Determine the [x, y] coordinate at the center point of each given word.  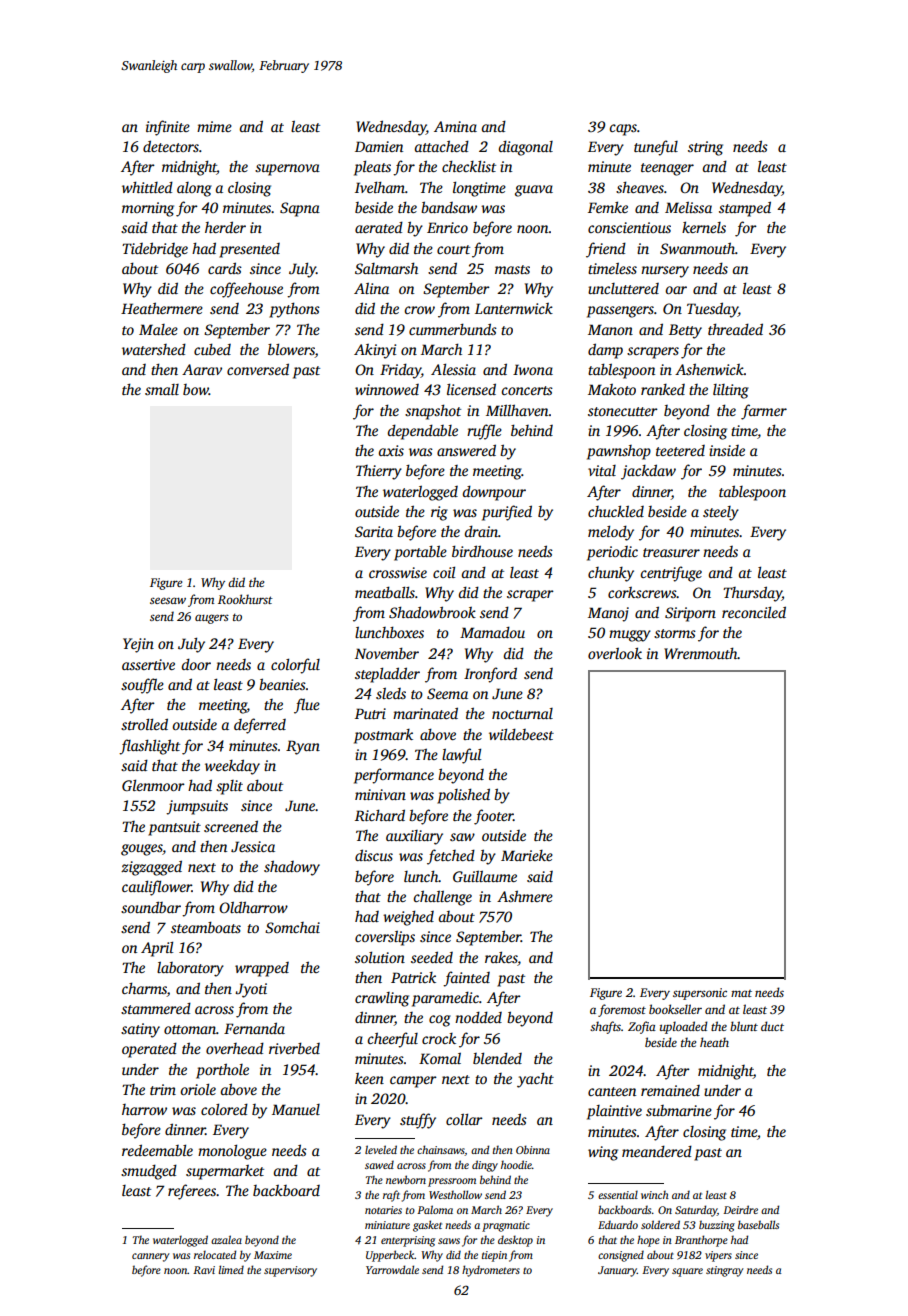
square [687, 1272]
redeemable [157, 1150]
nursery [665, 272]
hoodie [516, 1164]
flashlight [149, 747]
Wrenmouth [701, 653]
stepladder [387, 675]
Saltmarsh [386, 268]
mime [214, 126]
